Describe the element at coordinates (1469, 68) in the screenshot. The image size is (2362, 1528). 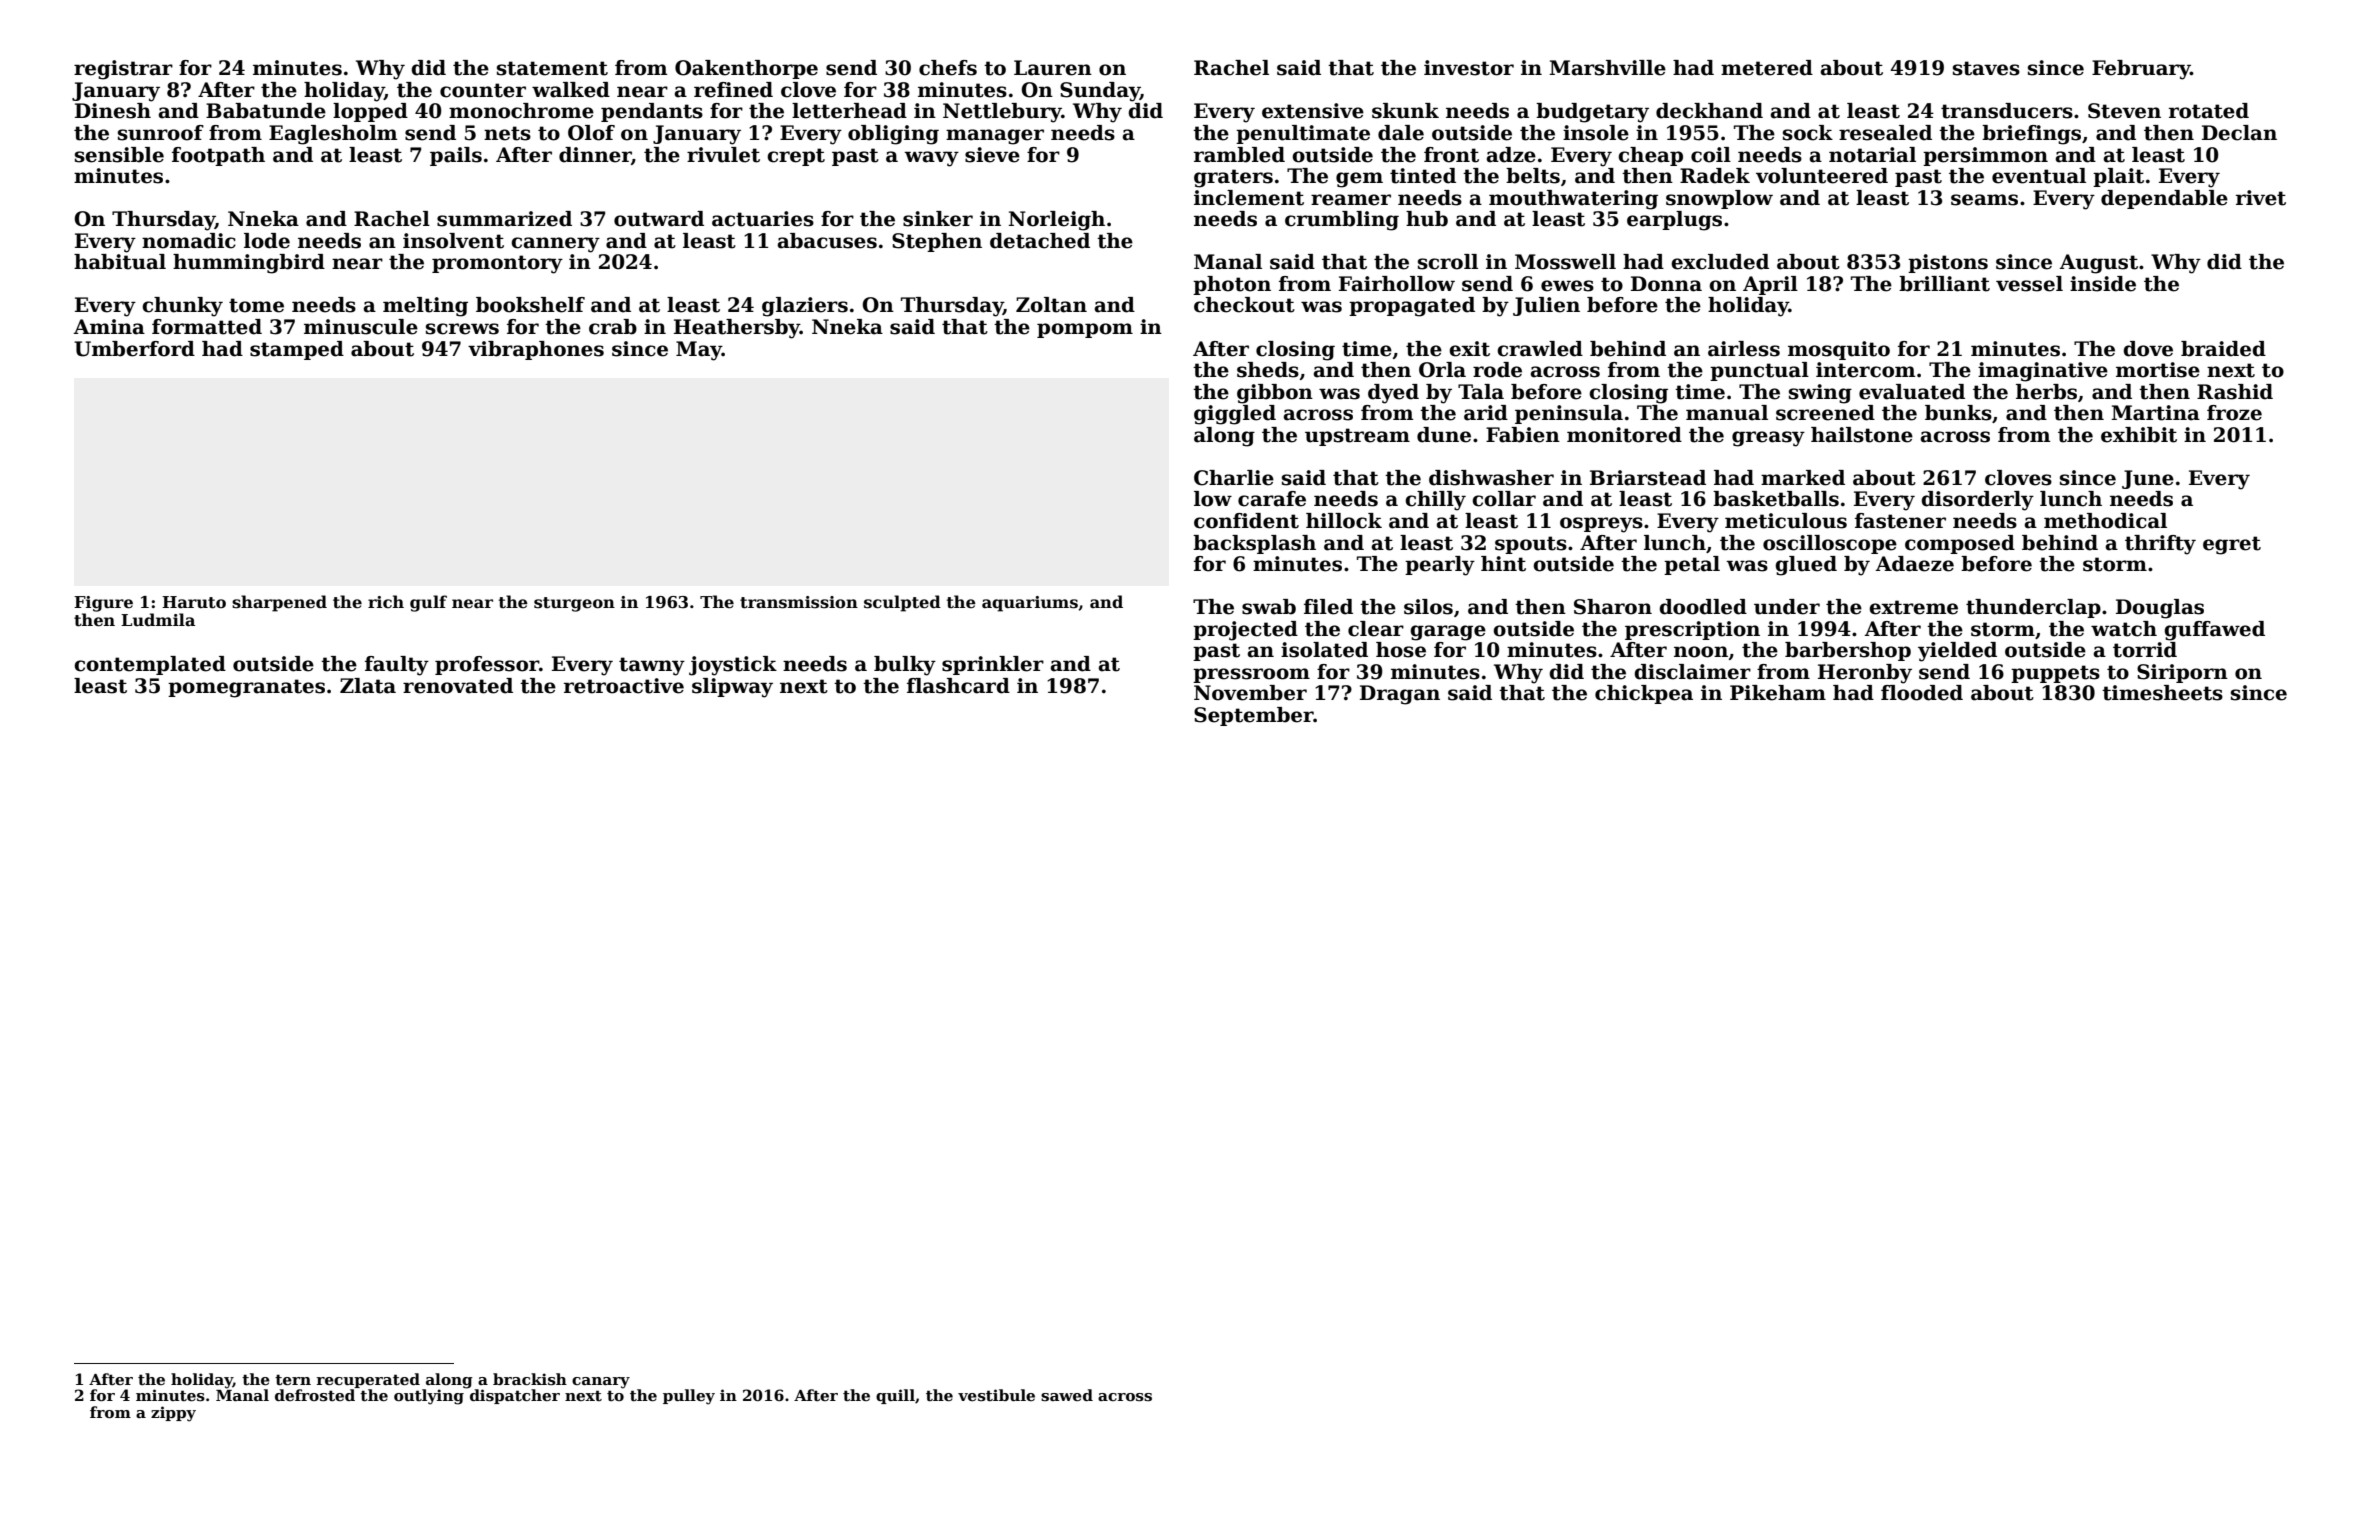
I see `investor` at that location.
